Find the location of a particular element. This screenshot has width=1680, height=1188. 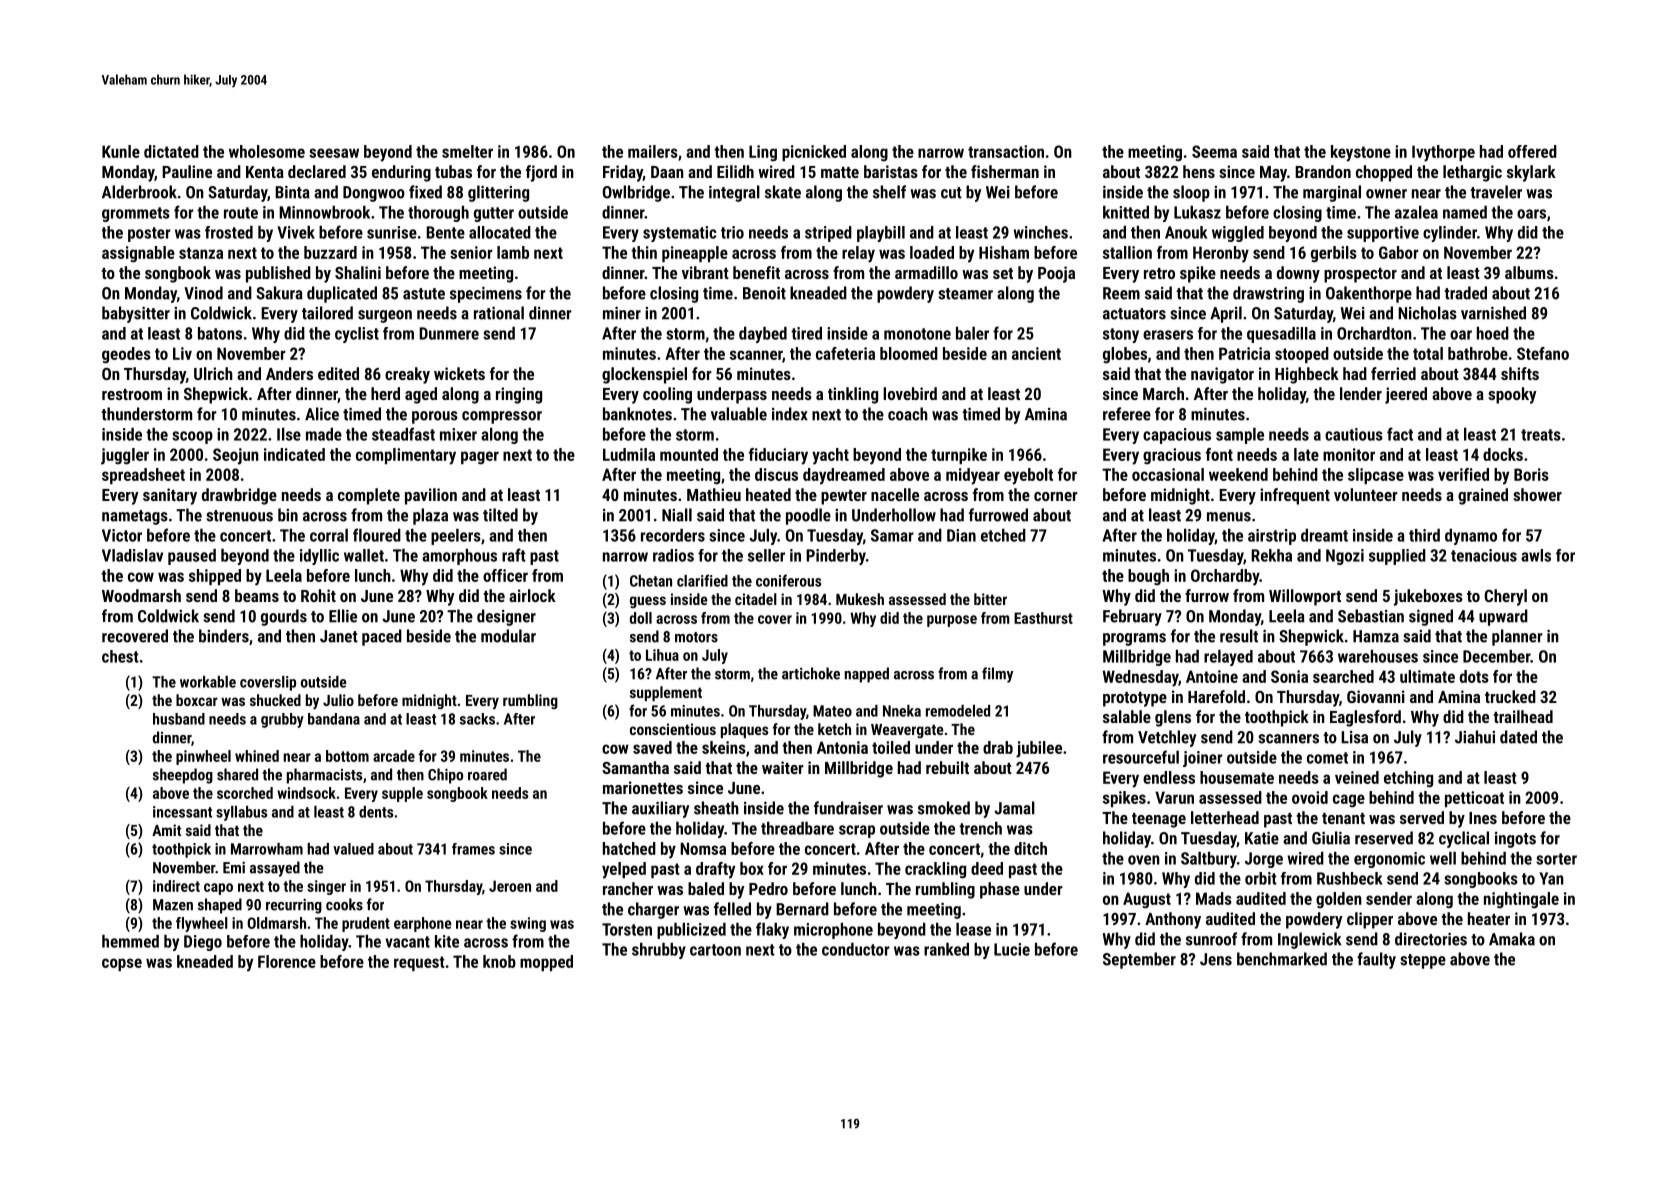

wholesome is located at coordinates (267, 151).
